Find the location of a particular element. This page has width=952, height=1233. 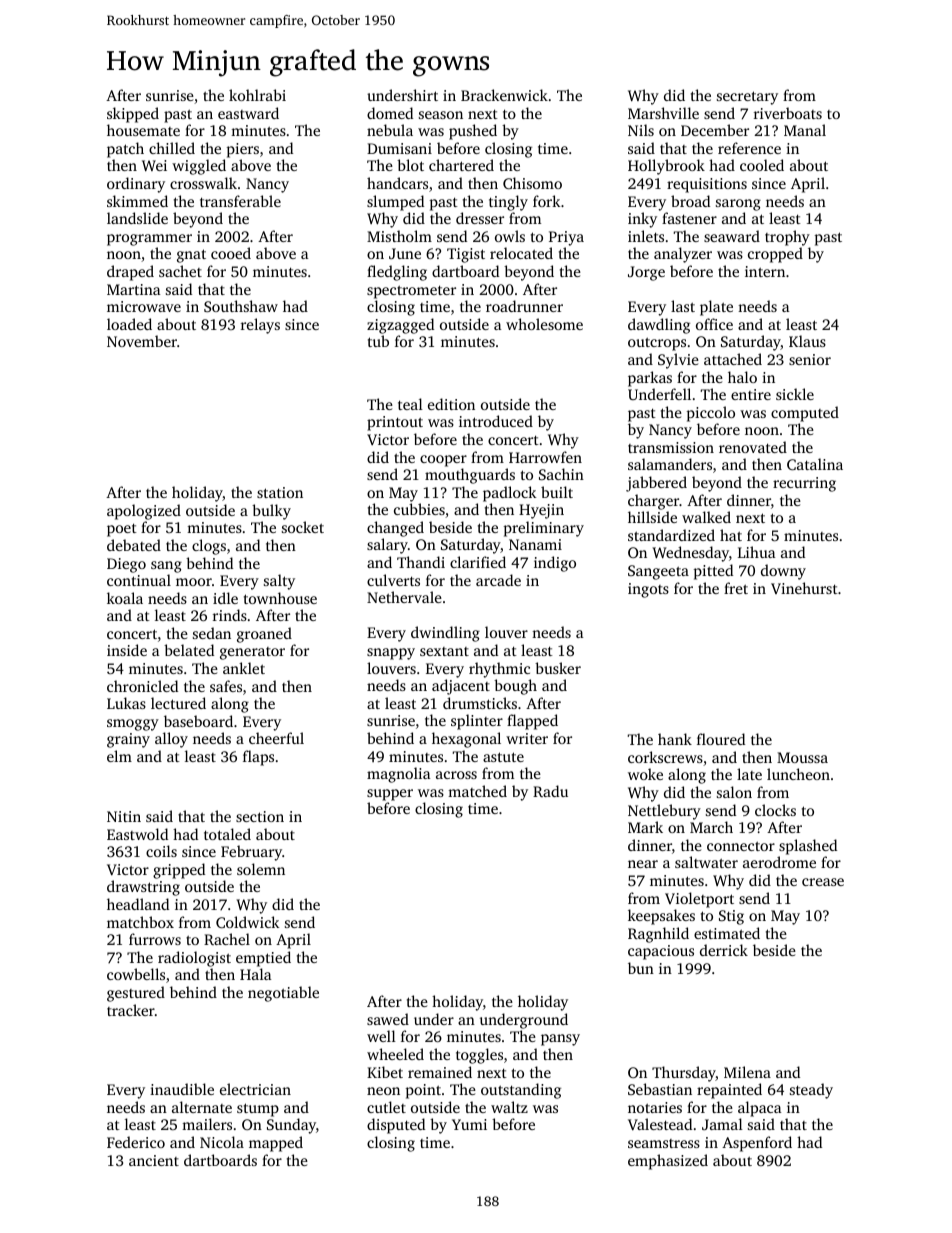

printout is located at coordinates (395, 423).
